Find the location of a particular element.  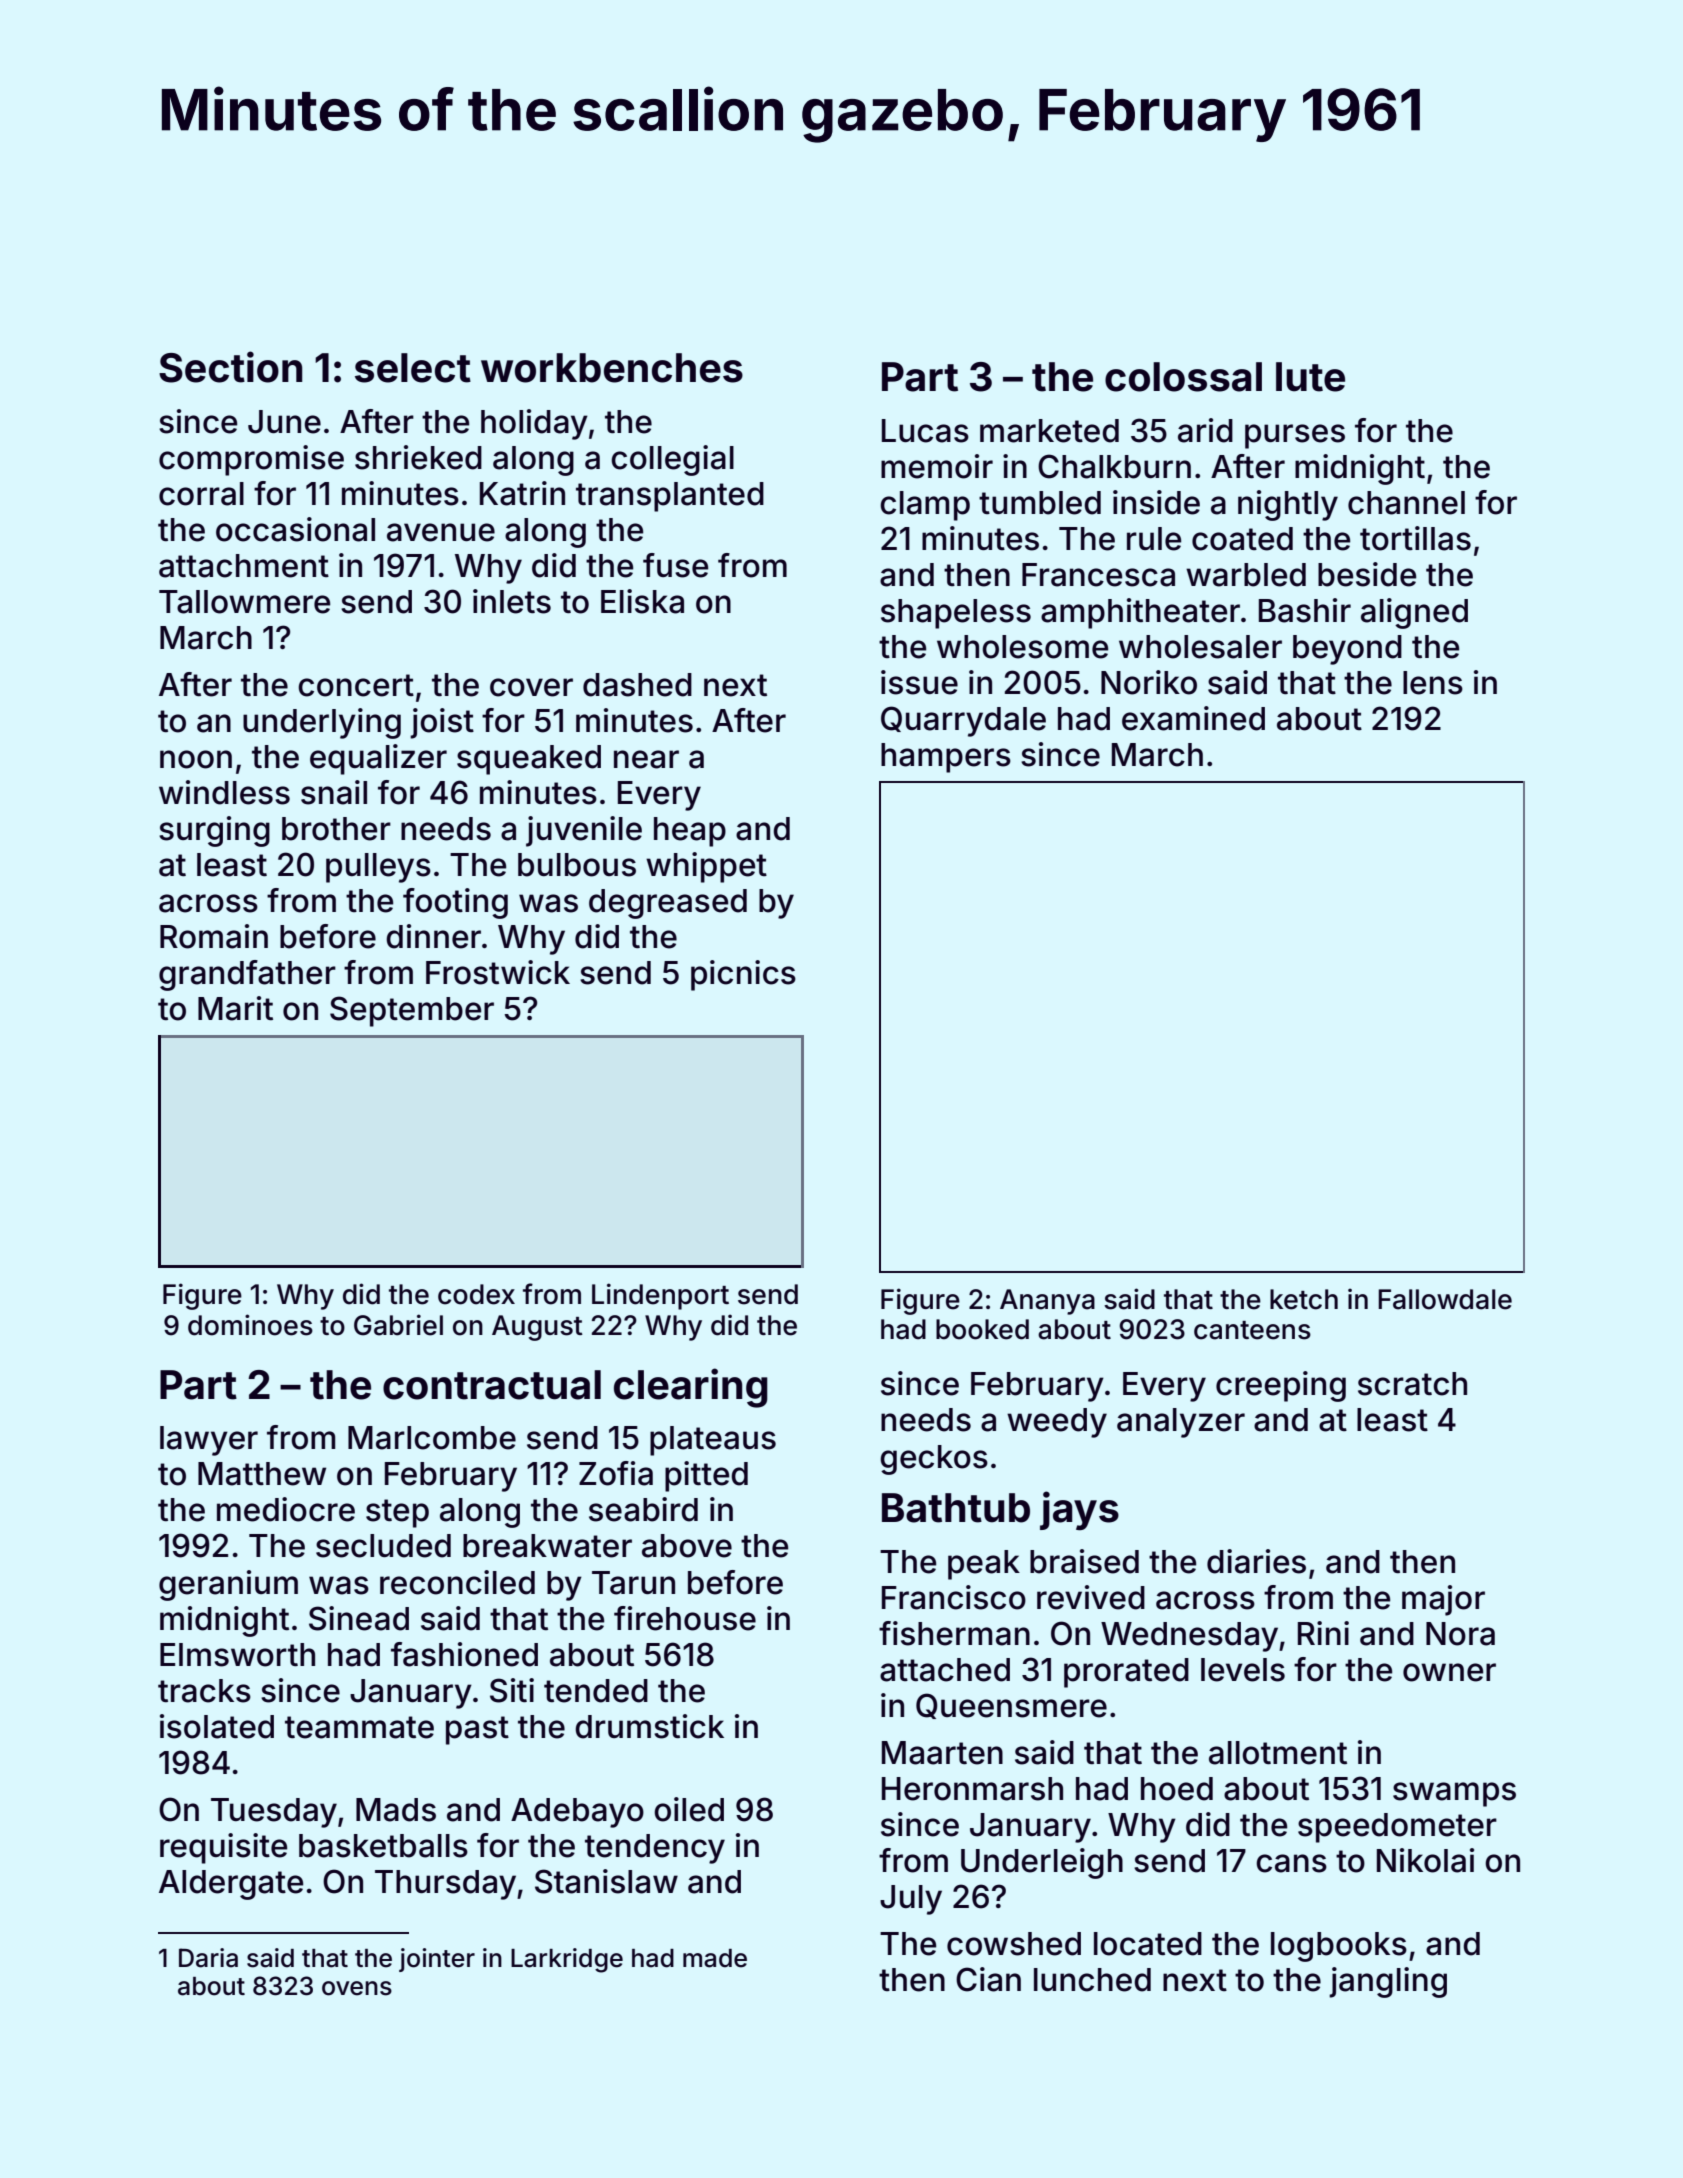

shrieked is located at coordinates (418, 457).
